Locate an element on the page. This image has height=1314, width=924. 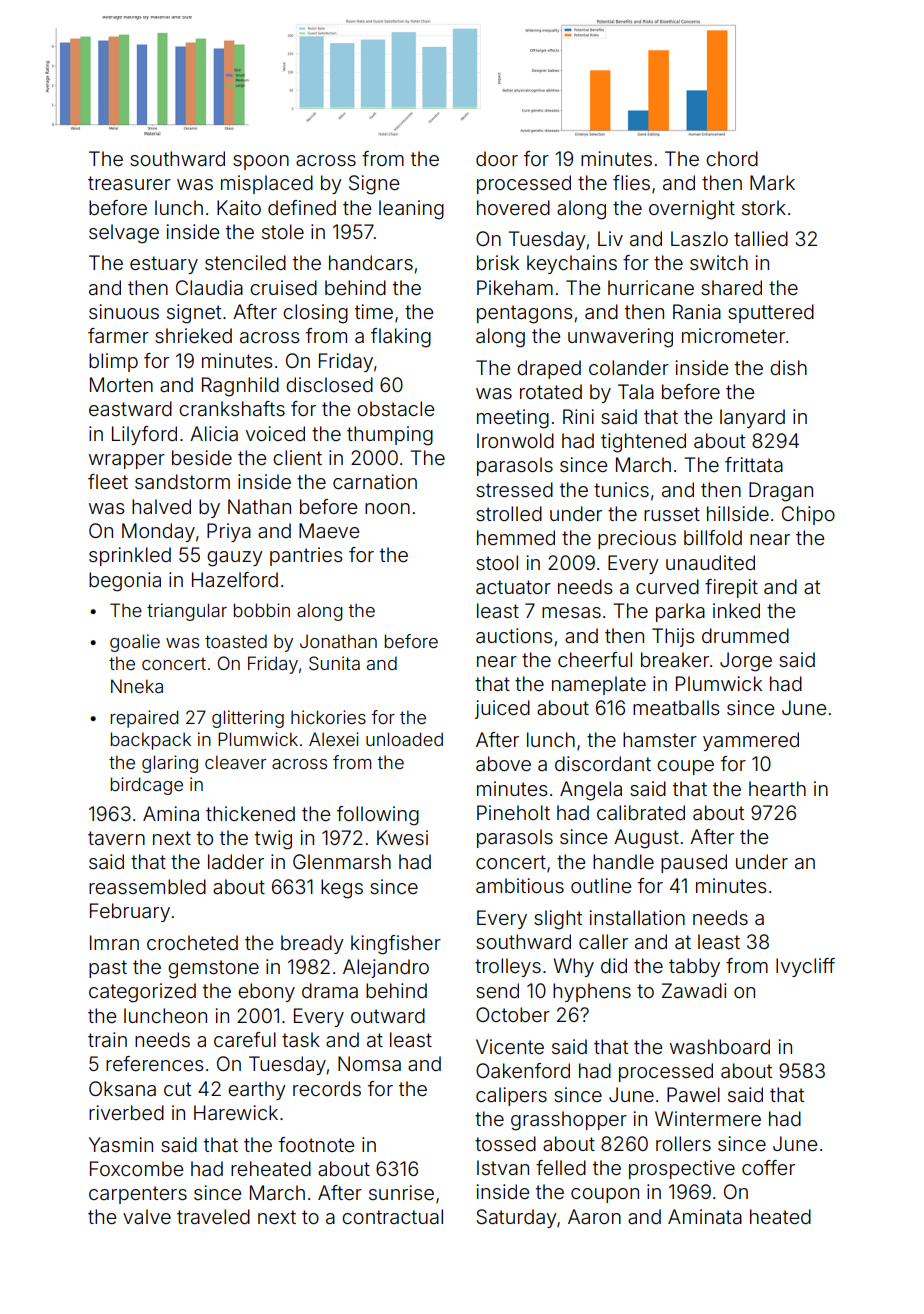
Kwesi is located at coordinates (402, 837).
